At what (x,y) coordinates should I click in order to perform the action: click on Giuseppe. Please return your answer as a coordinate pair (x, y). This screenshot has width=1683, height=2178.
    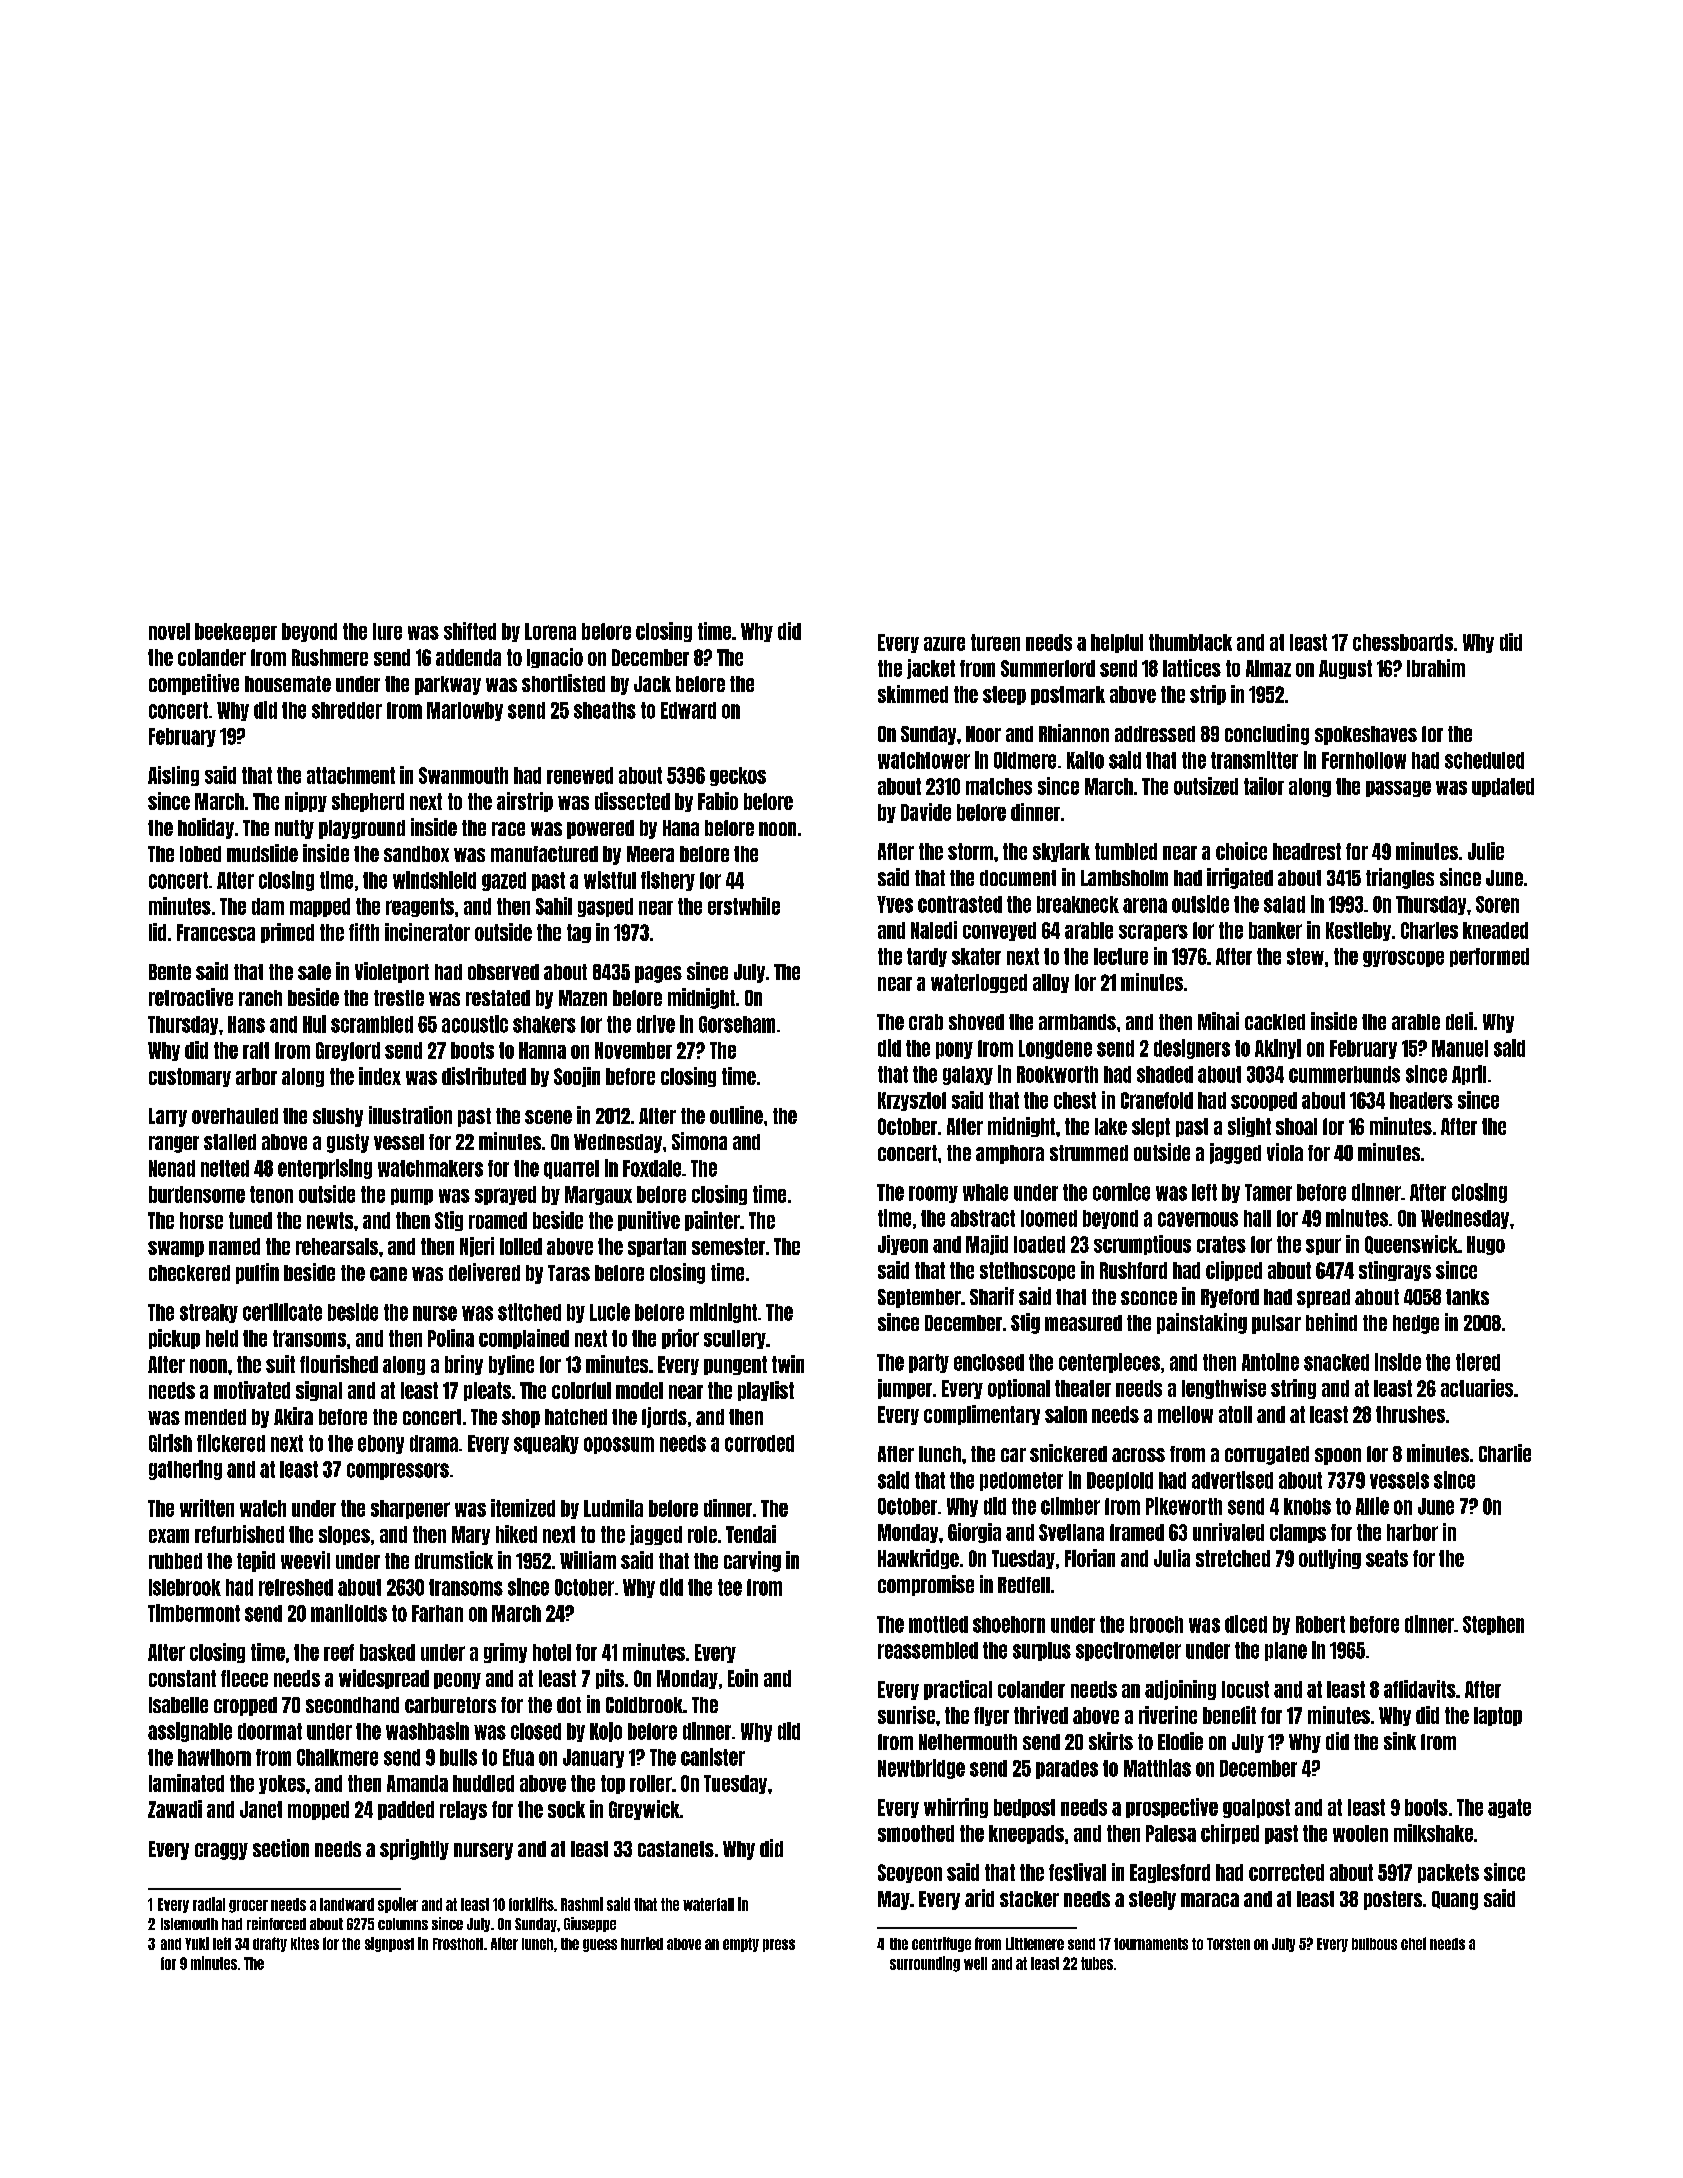
    Looking at the image, I should click on (590, 1924).
